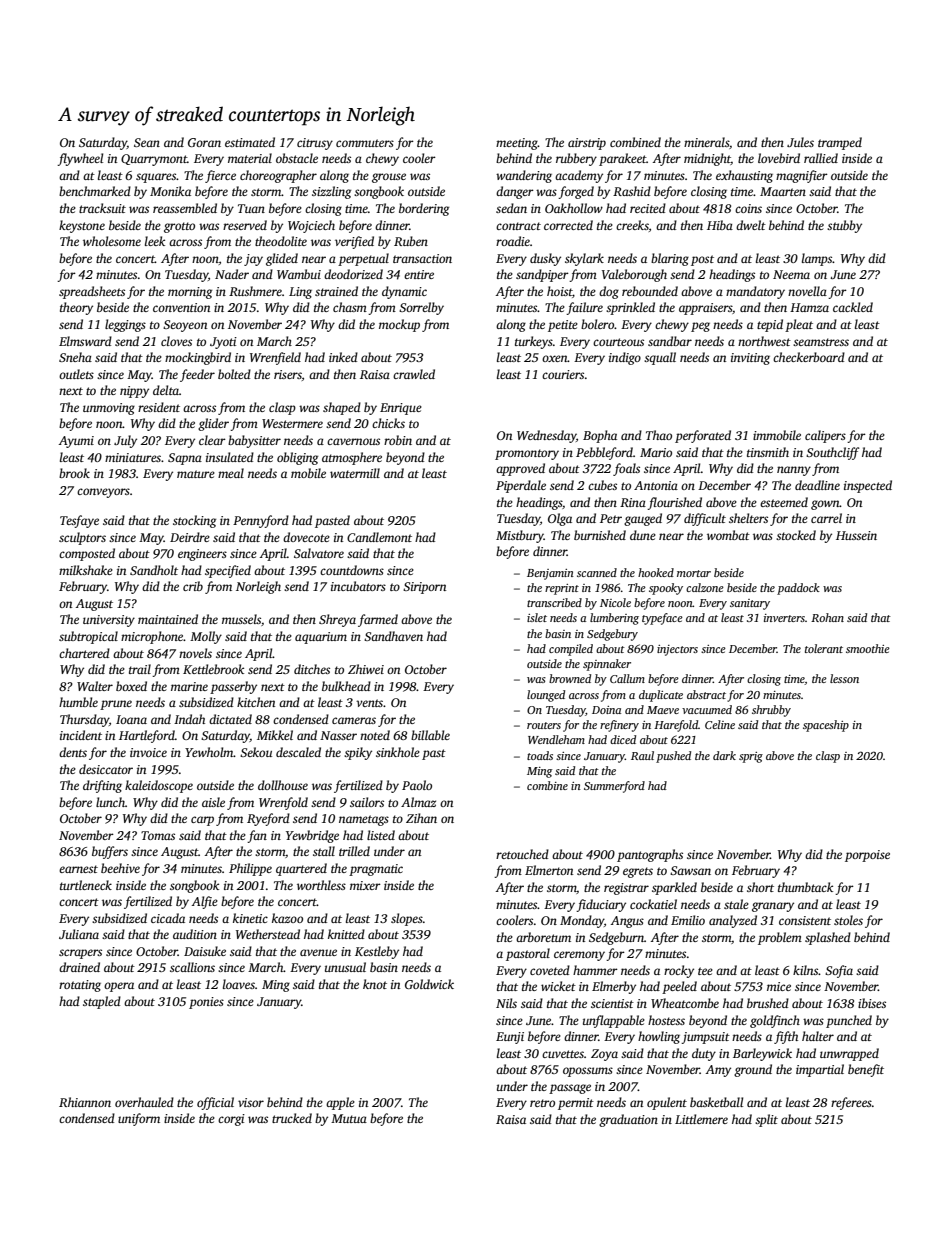 The image size is (952, 1233). I want to click on official, so click(215, 1103).
